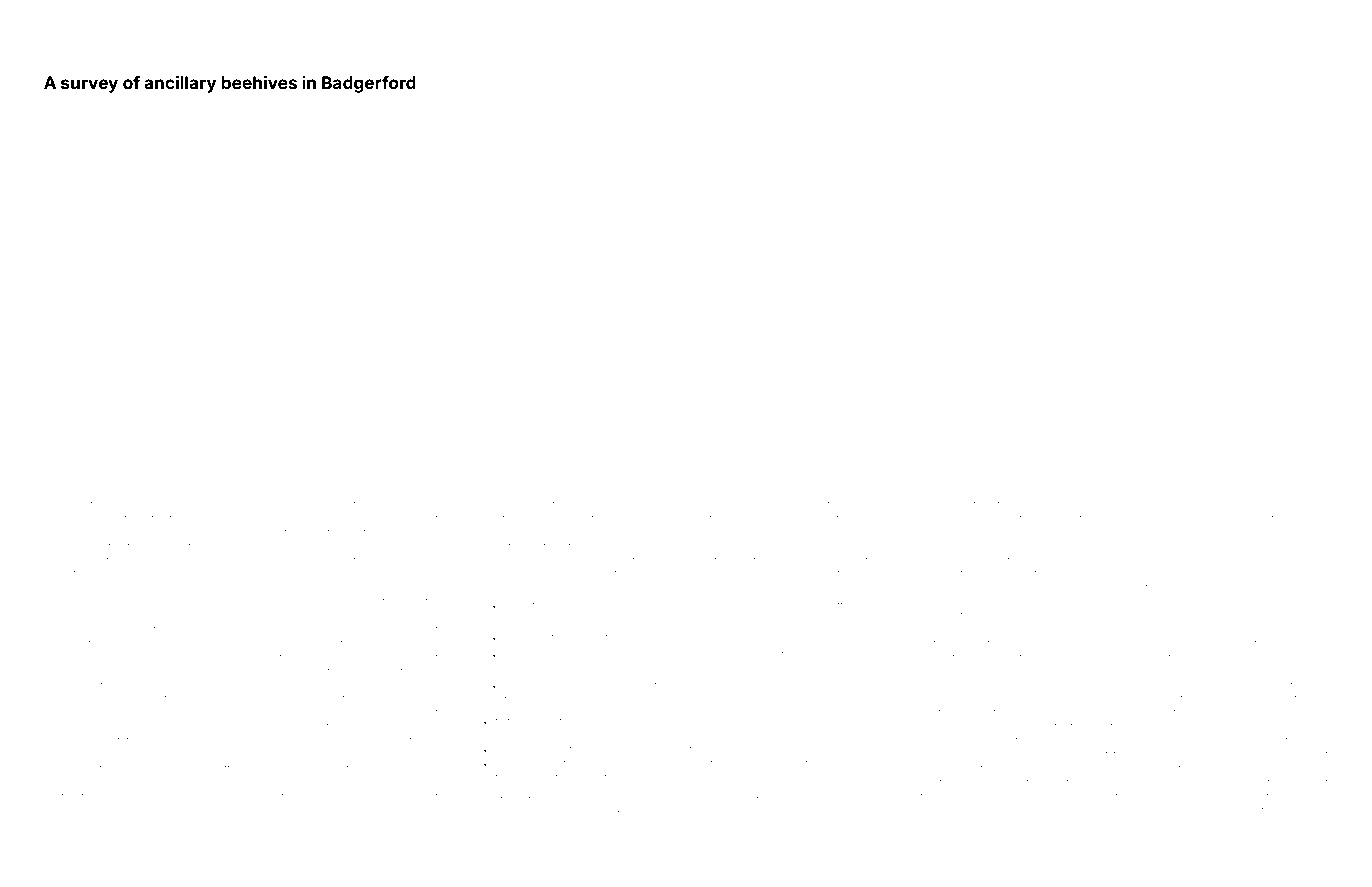 The height and width of the image is (887, 1372). What do you see at coordinates (526, 638) in the image?
I see `stationer` at bounding box center [526, 638].
